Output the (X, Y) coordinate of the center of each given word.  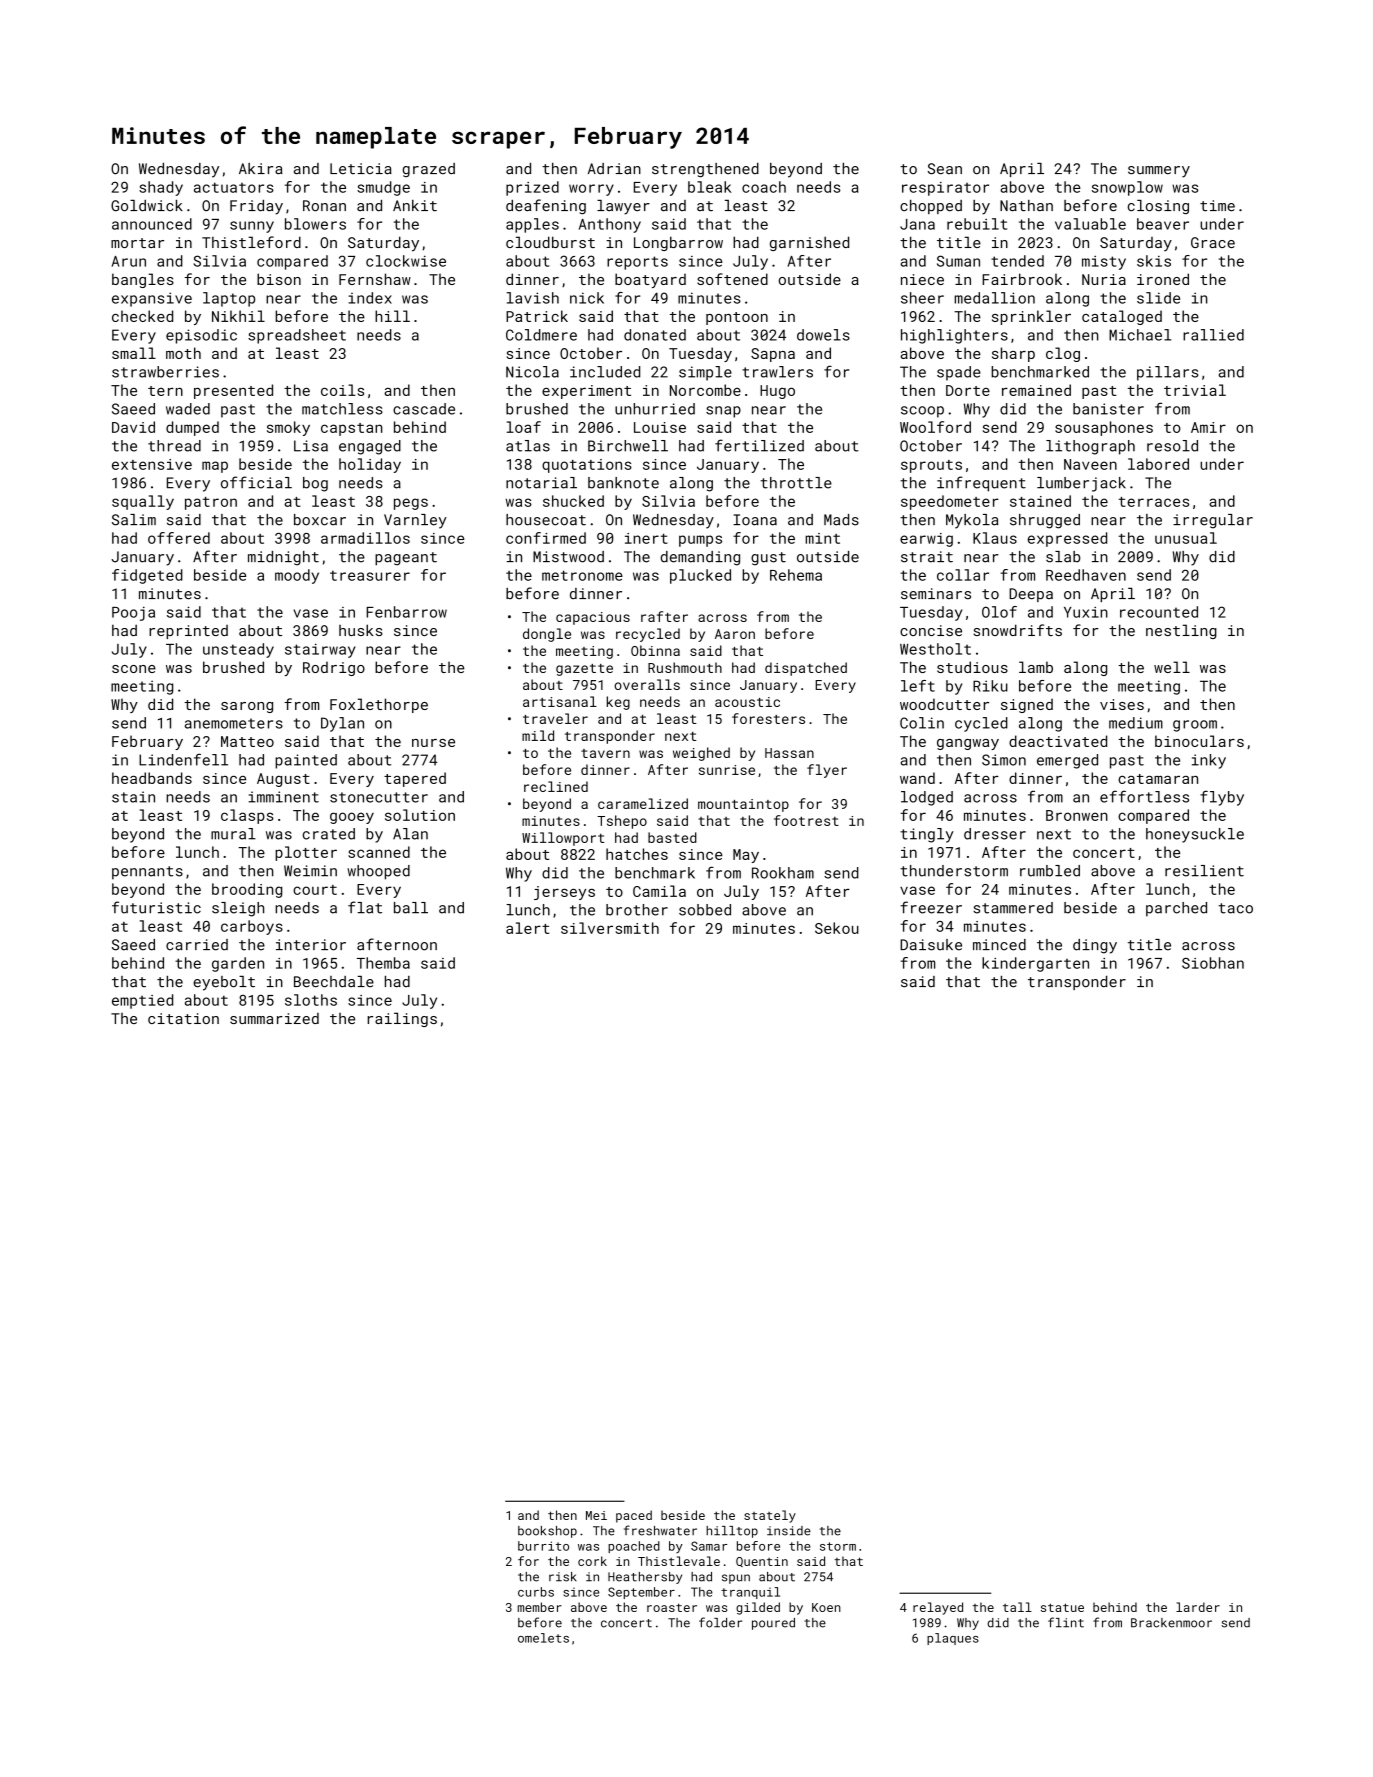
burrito (543, 1546)
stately (770, 1516)
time (1217, 206)
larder (1198, 1607)
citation (183, 1018)
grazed (428, 170)
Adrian (614, 169)
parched (1176, 909)
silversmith (610, 928)
